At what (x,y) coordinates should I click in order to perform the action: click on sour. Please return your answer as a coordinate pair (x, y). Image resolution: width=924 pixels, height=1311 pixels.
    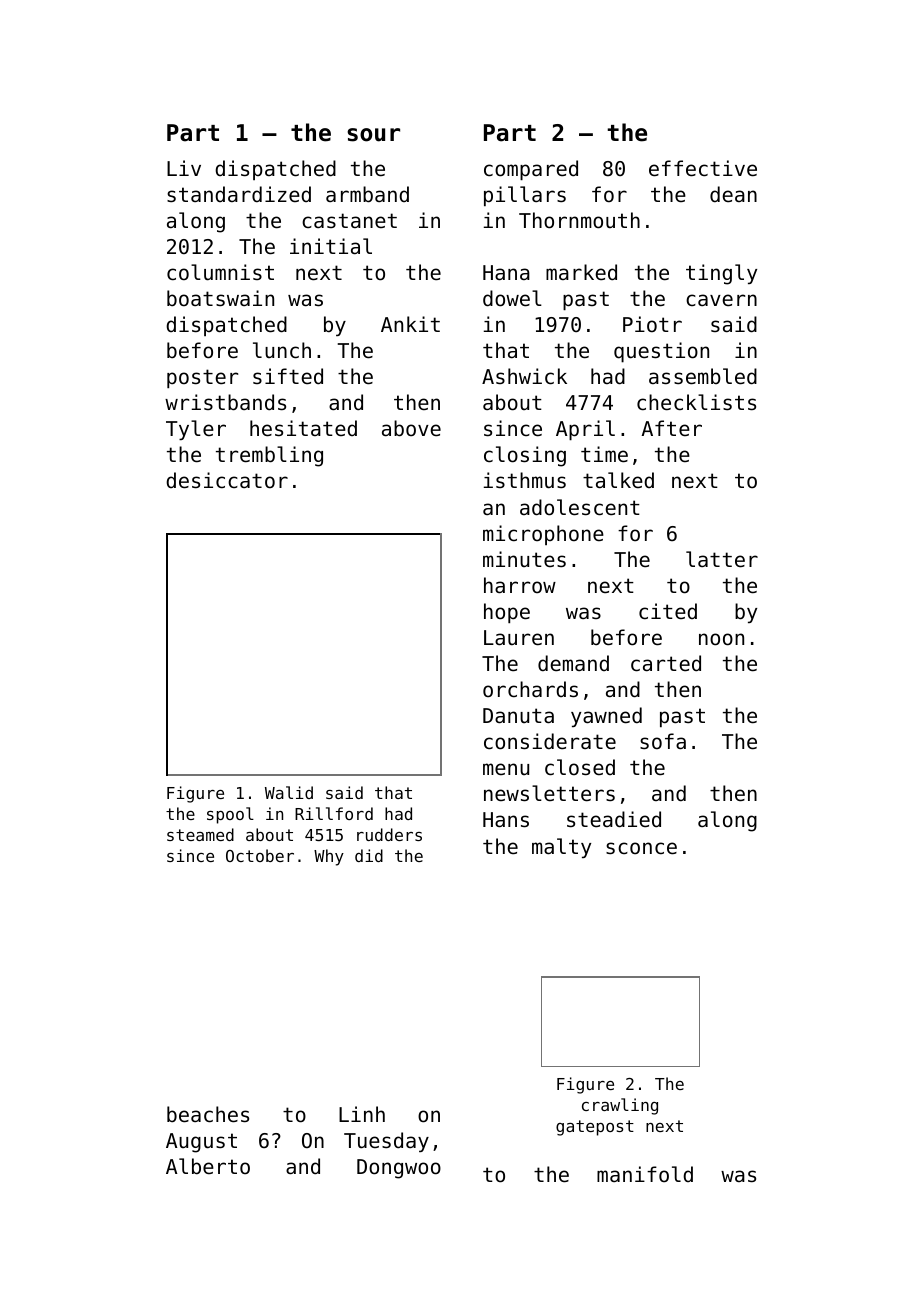
    Looking at the image, I should click on (373, 135).
